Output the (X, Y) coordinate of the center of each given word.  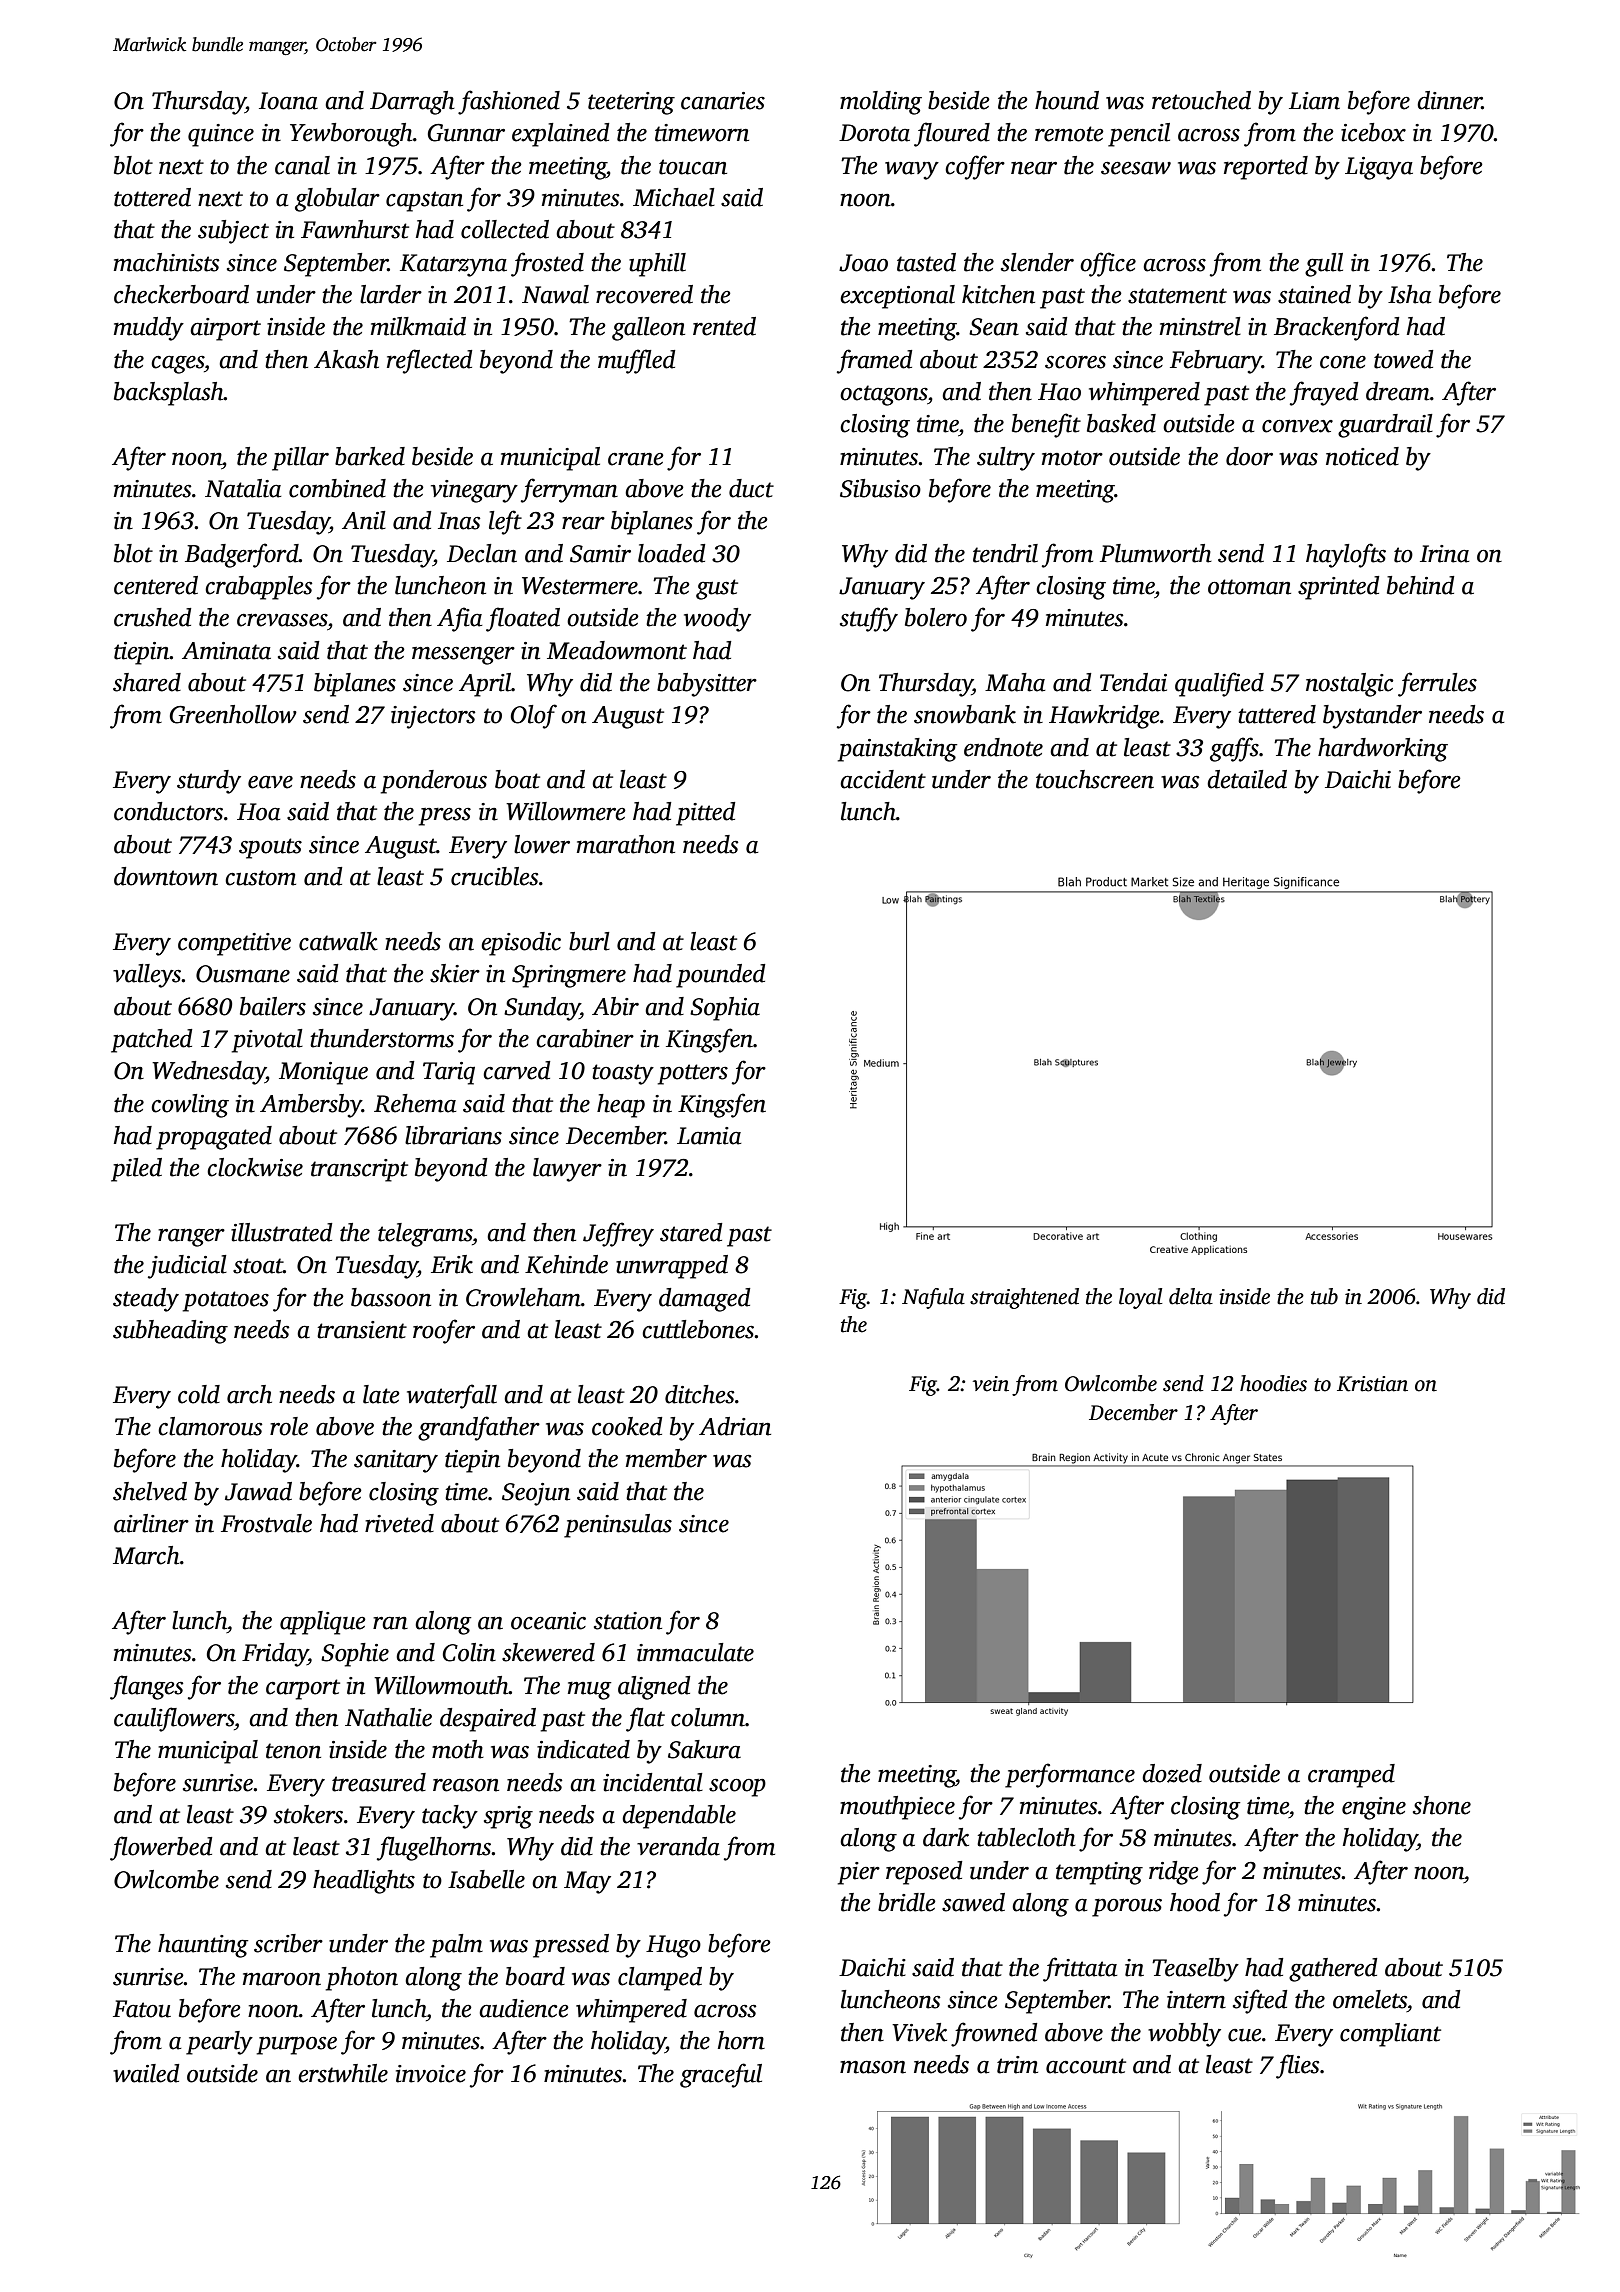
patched (152, 1041)
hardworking (1383, 750)
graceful (721, 2075)
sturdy (209, 782)
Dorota (874, 133)
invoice (431, 2074)
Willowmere (566, 811)
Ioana (288, 101)
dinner (1449, 100)
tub (1324, 1296)
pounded (721, 976)
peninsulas (618, 1526)
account (1086, 2066)
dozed (1172, 1773)
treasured (379, 1782)
